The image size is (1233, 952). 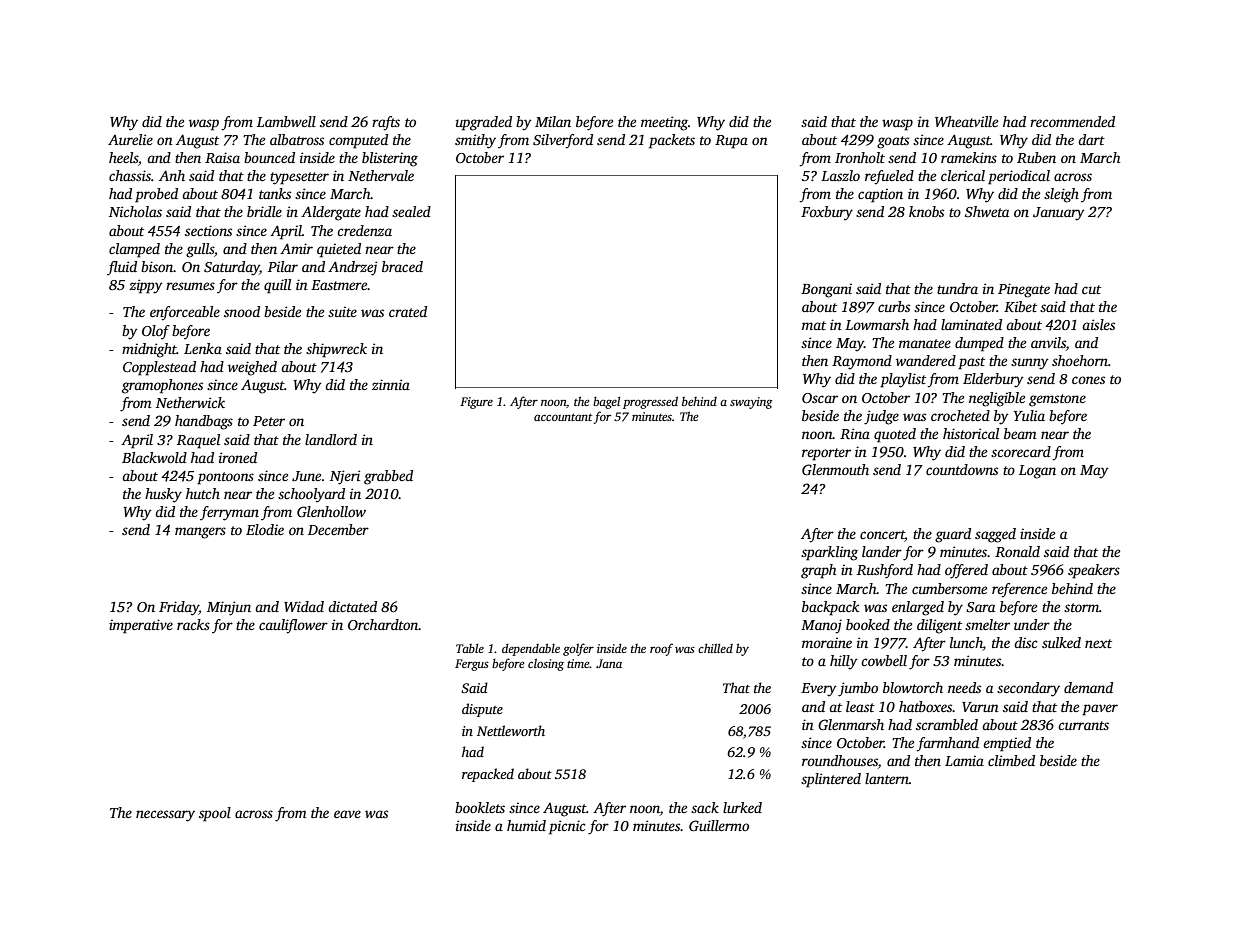 I want to click on necessary, so click(x=165, y=816).
